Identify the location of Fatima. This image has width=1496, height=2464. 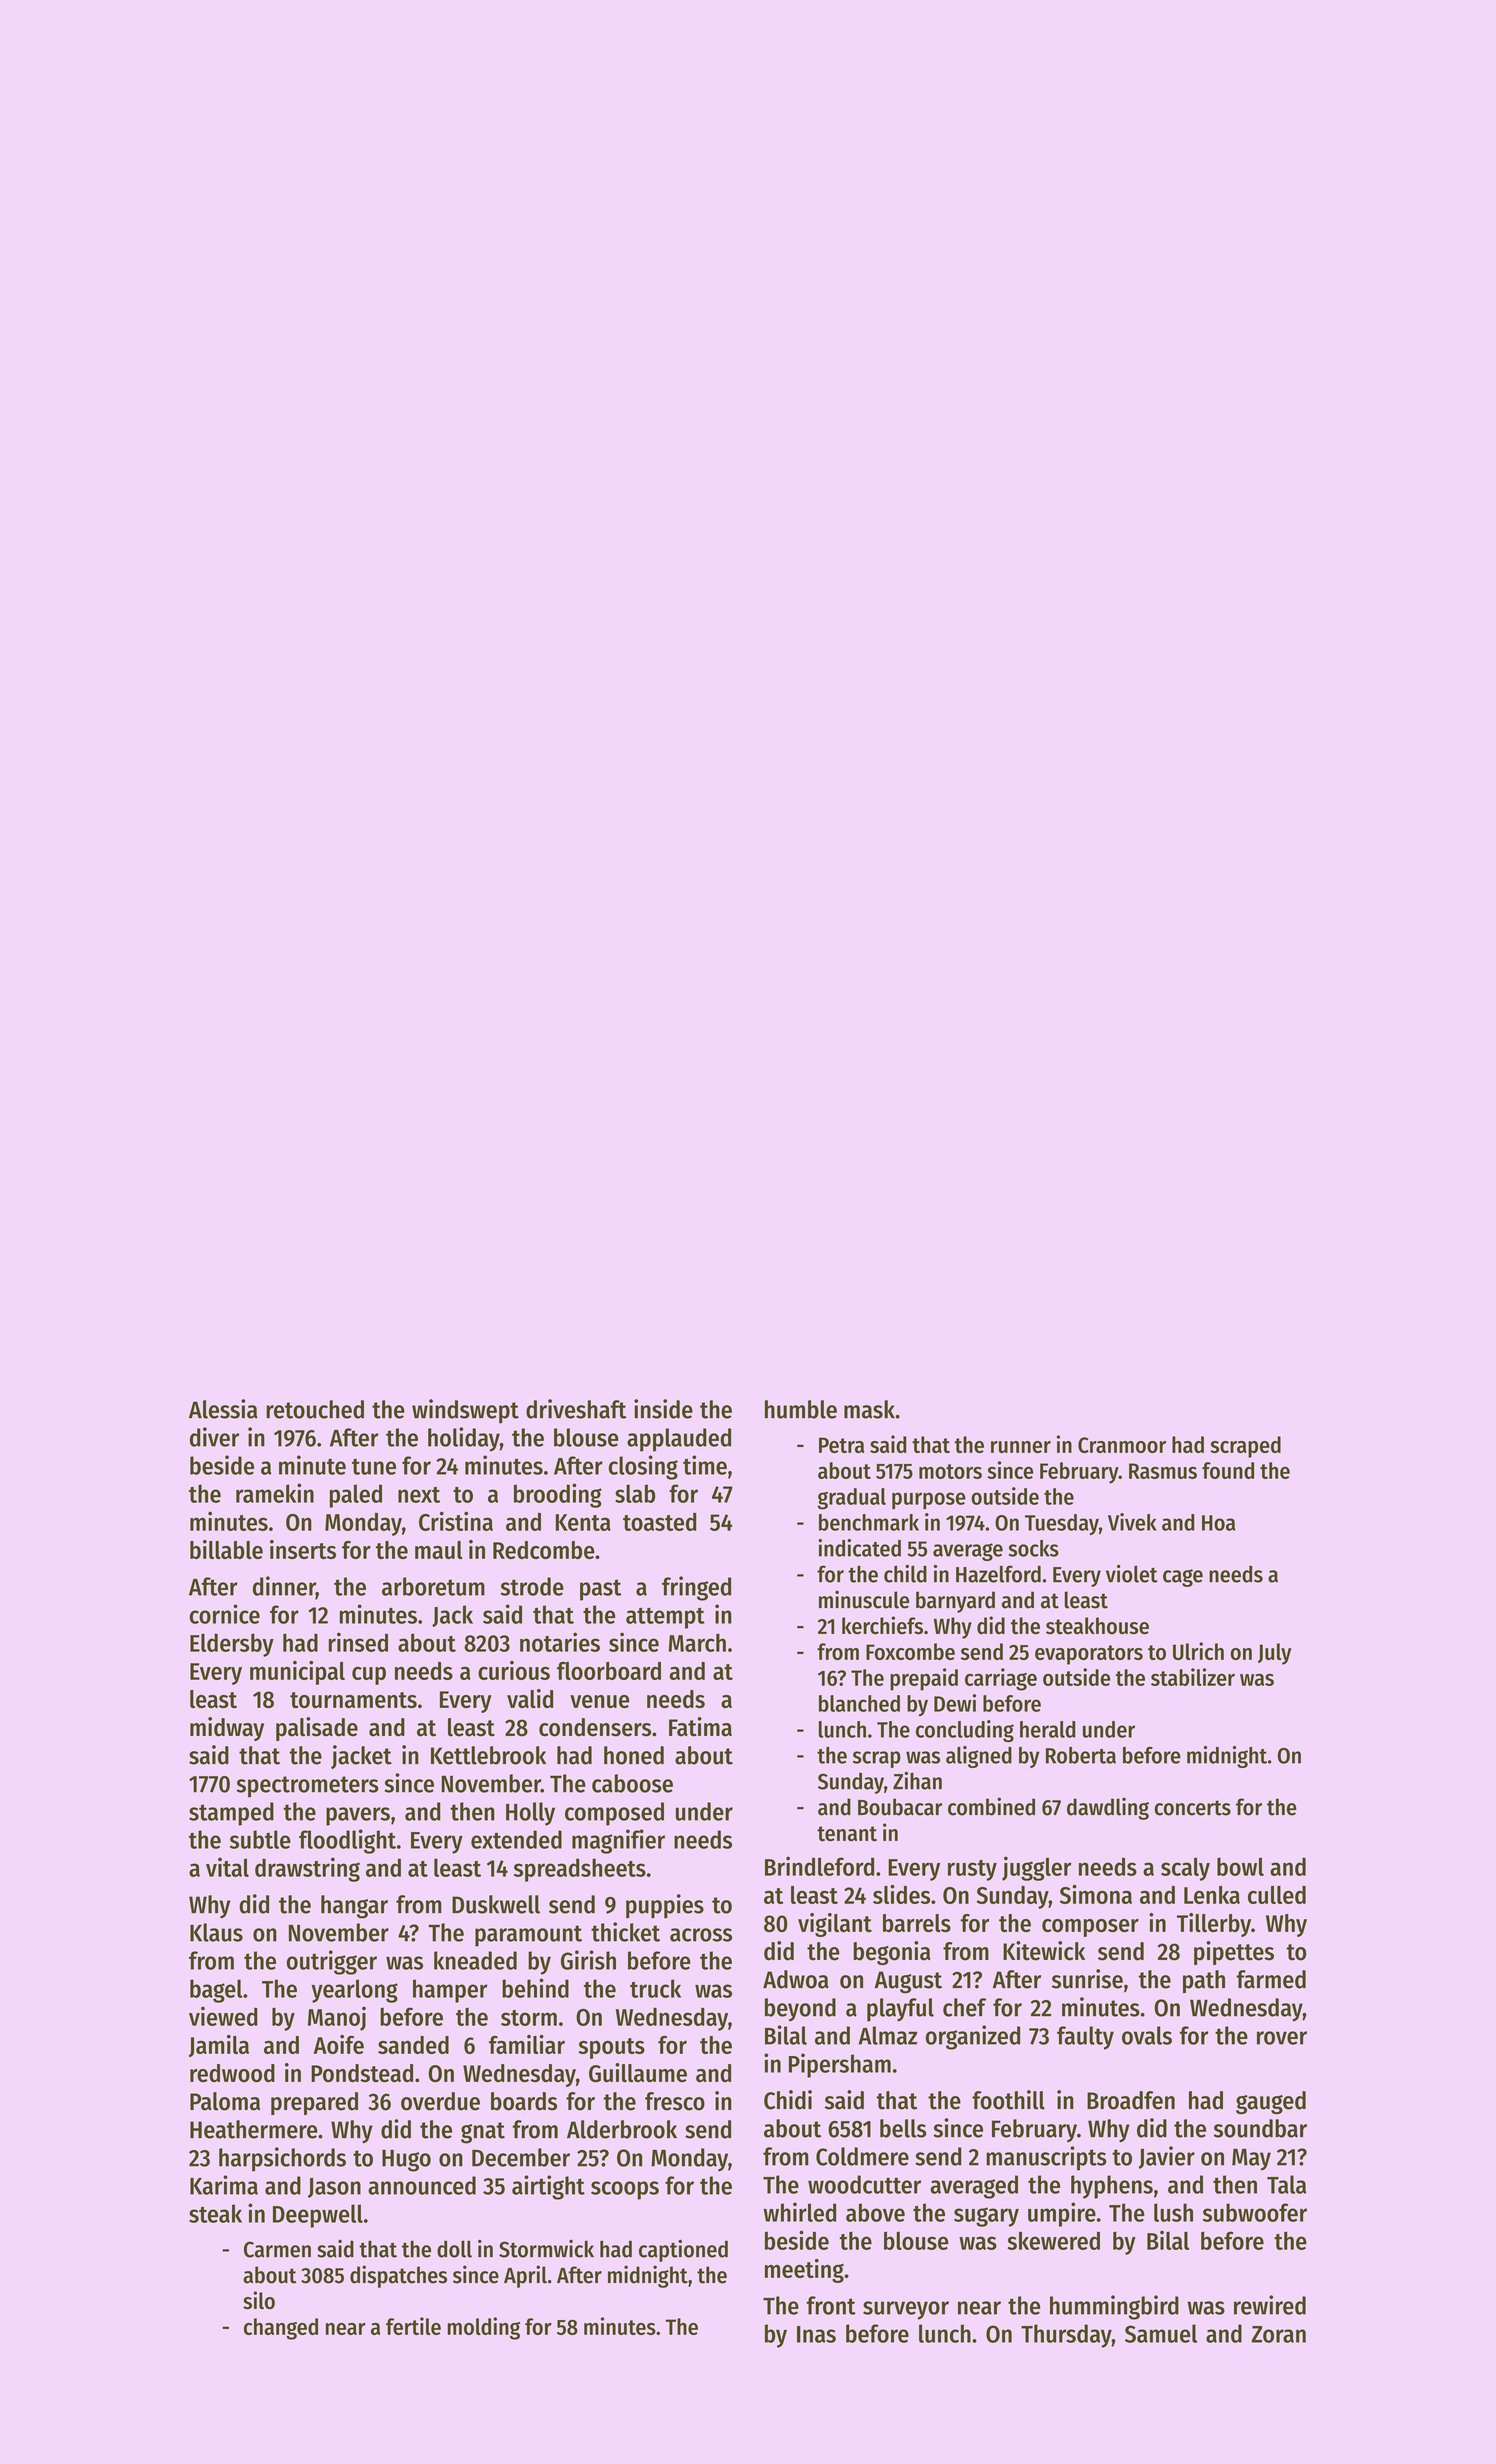
(700, 1727).
